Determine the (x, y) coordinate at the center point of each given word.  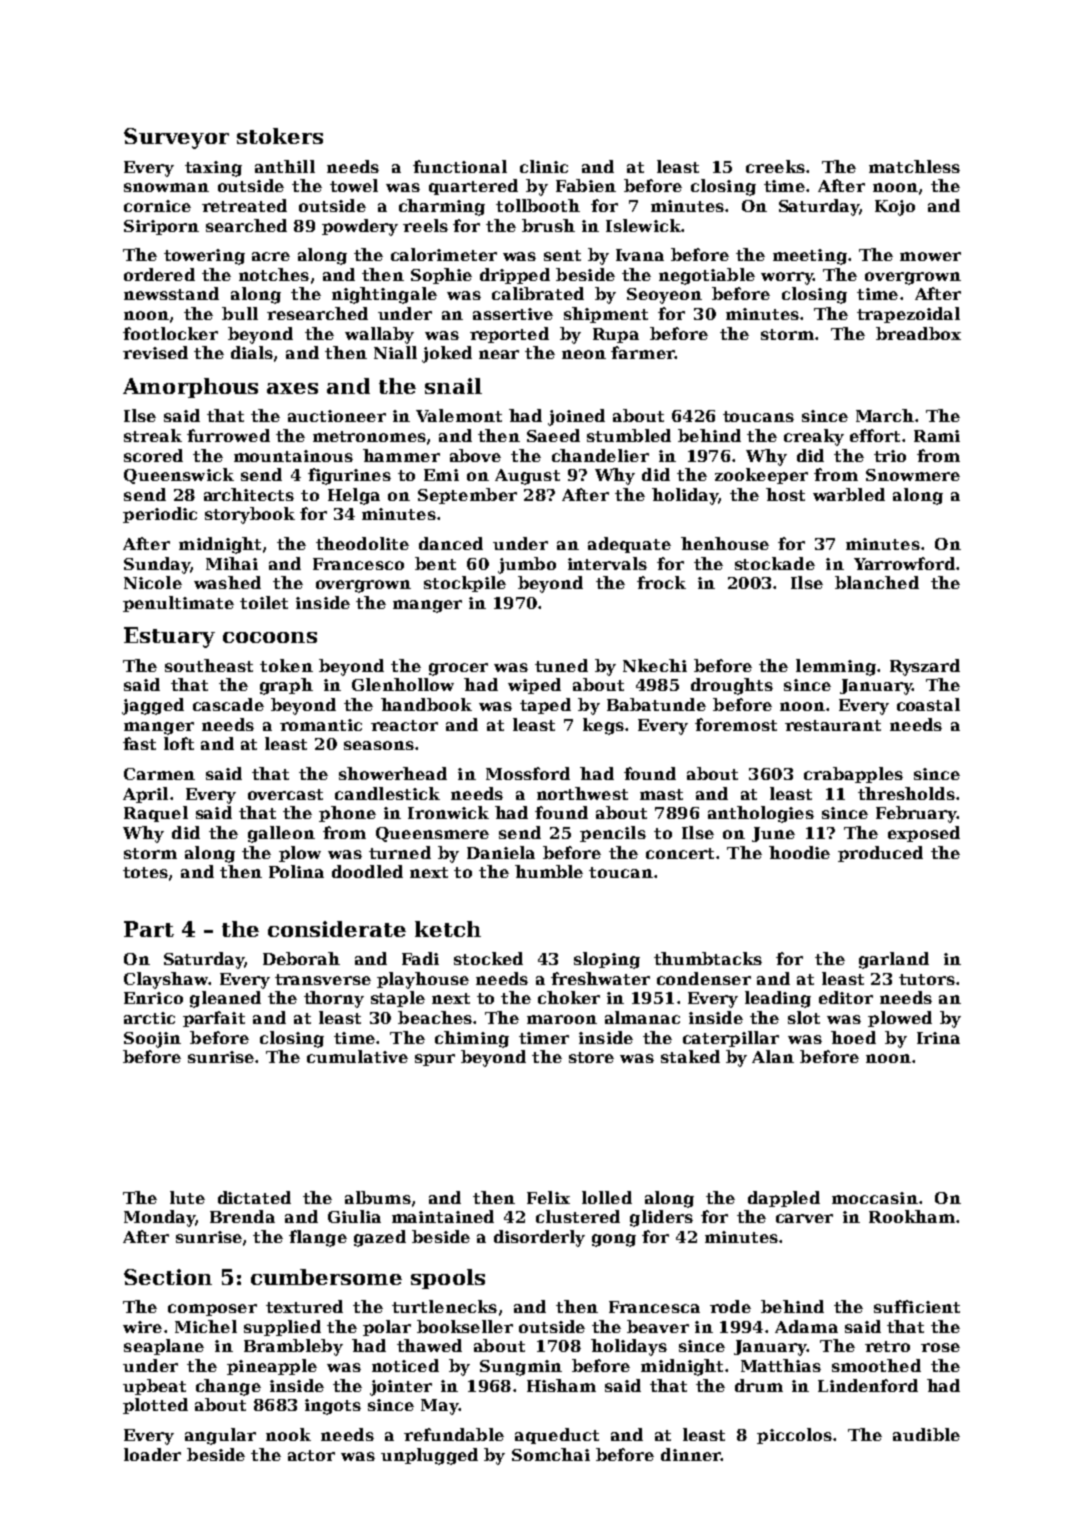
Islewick (643, 225)
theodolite (362, 543)
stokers (280, 136)
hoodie (799, 852)
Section (168, 1277)
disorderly (539, 1238)
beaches (435, 1017)
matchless (914, 166)
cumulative (357, 1056)
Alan (773, 1056)
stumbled (629, 435)
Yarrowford (904, 563)
